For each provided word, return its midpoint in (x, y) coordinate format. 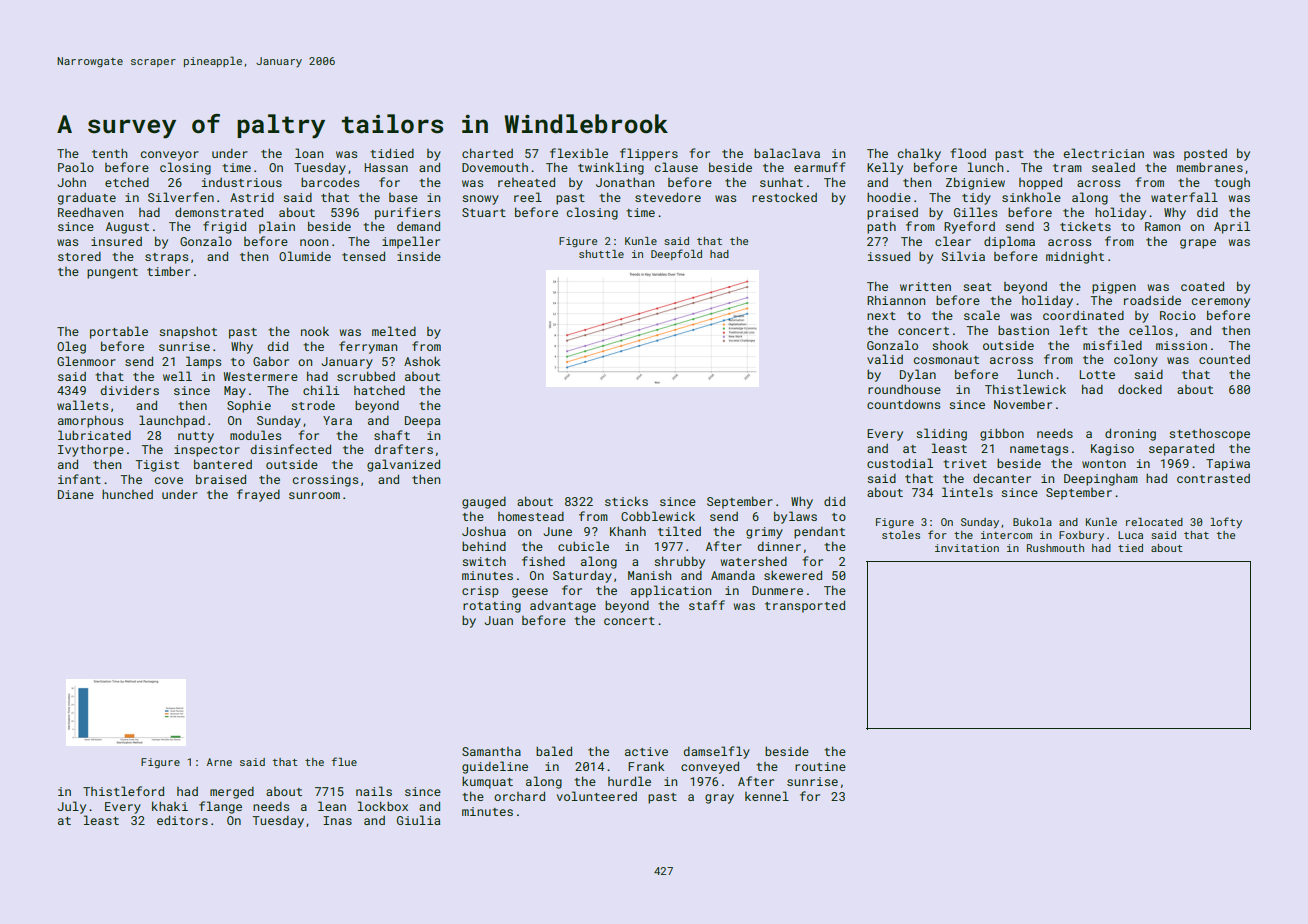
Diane (76, 494)
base (403, 197)
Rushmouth (1055, 548)
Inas (337, 820)
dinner (779, 546)
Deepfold (676, 254)
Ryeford (969, 227)
